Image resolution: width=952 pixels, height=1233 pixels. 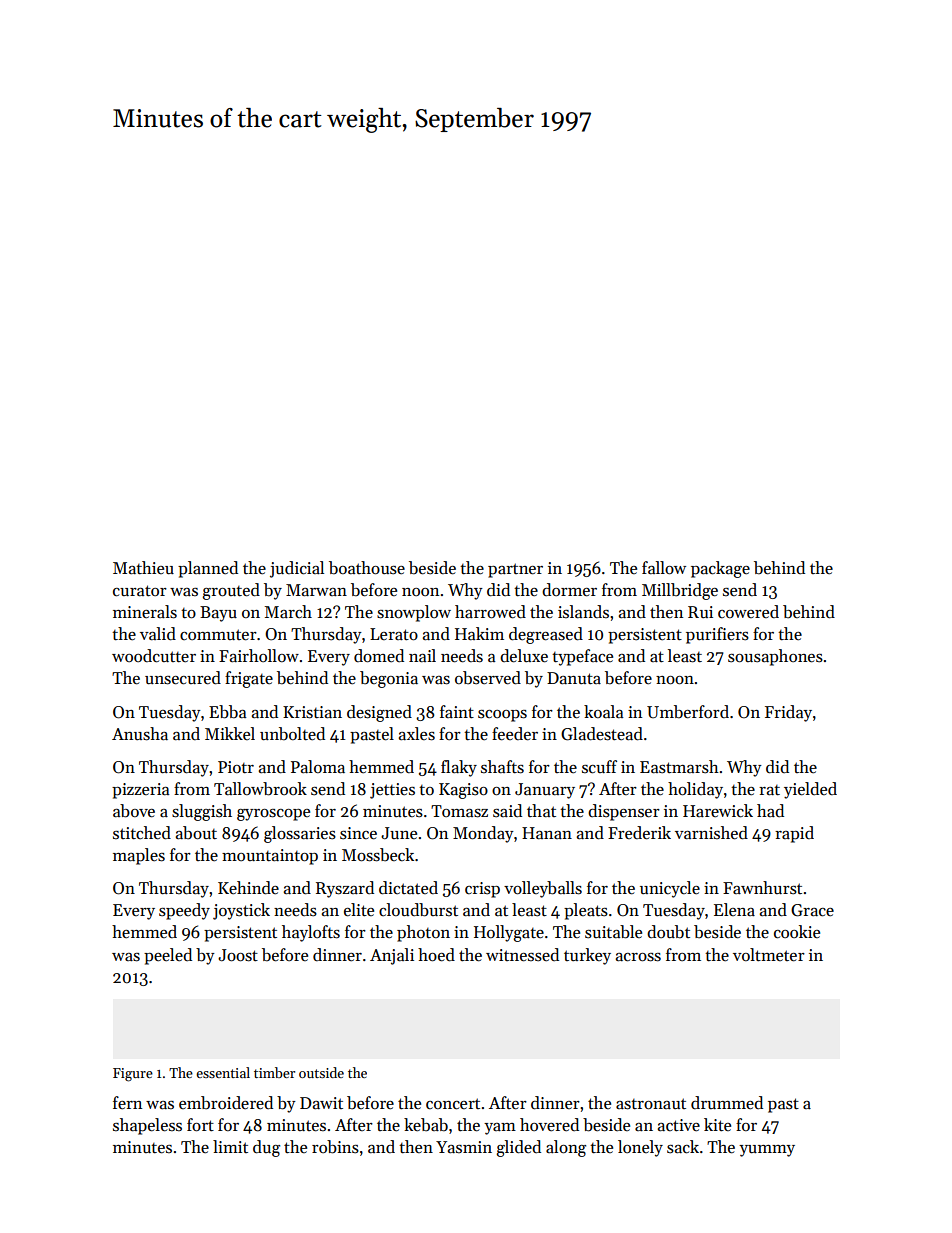 What do you see at coordinates (748, 612) in the screenshot?
I see `cowered` at bounding box center [748, 612].
